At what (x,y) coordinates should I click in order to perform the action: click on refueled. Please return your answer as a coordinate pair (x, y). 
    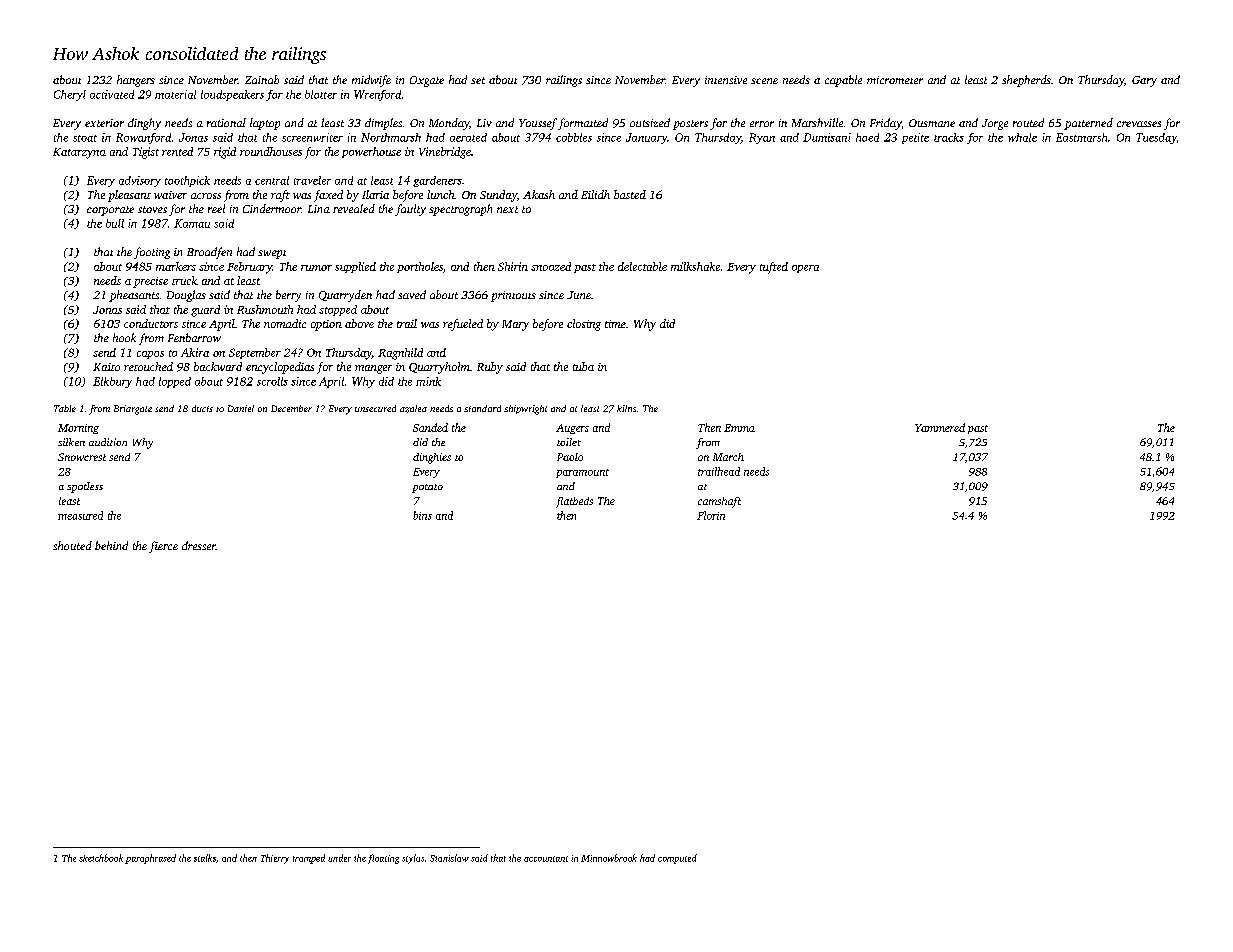
    Looking at the image, I should click on (463, 325).
